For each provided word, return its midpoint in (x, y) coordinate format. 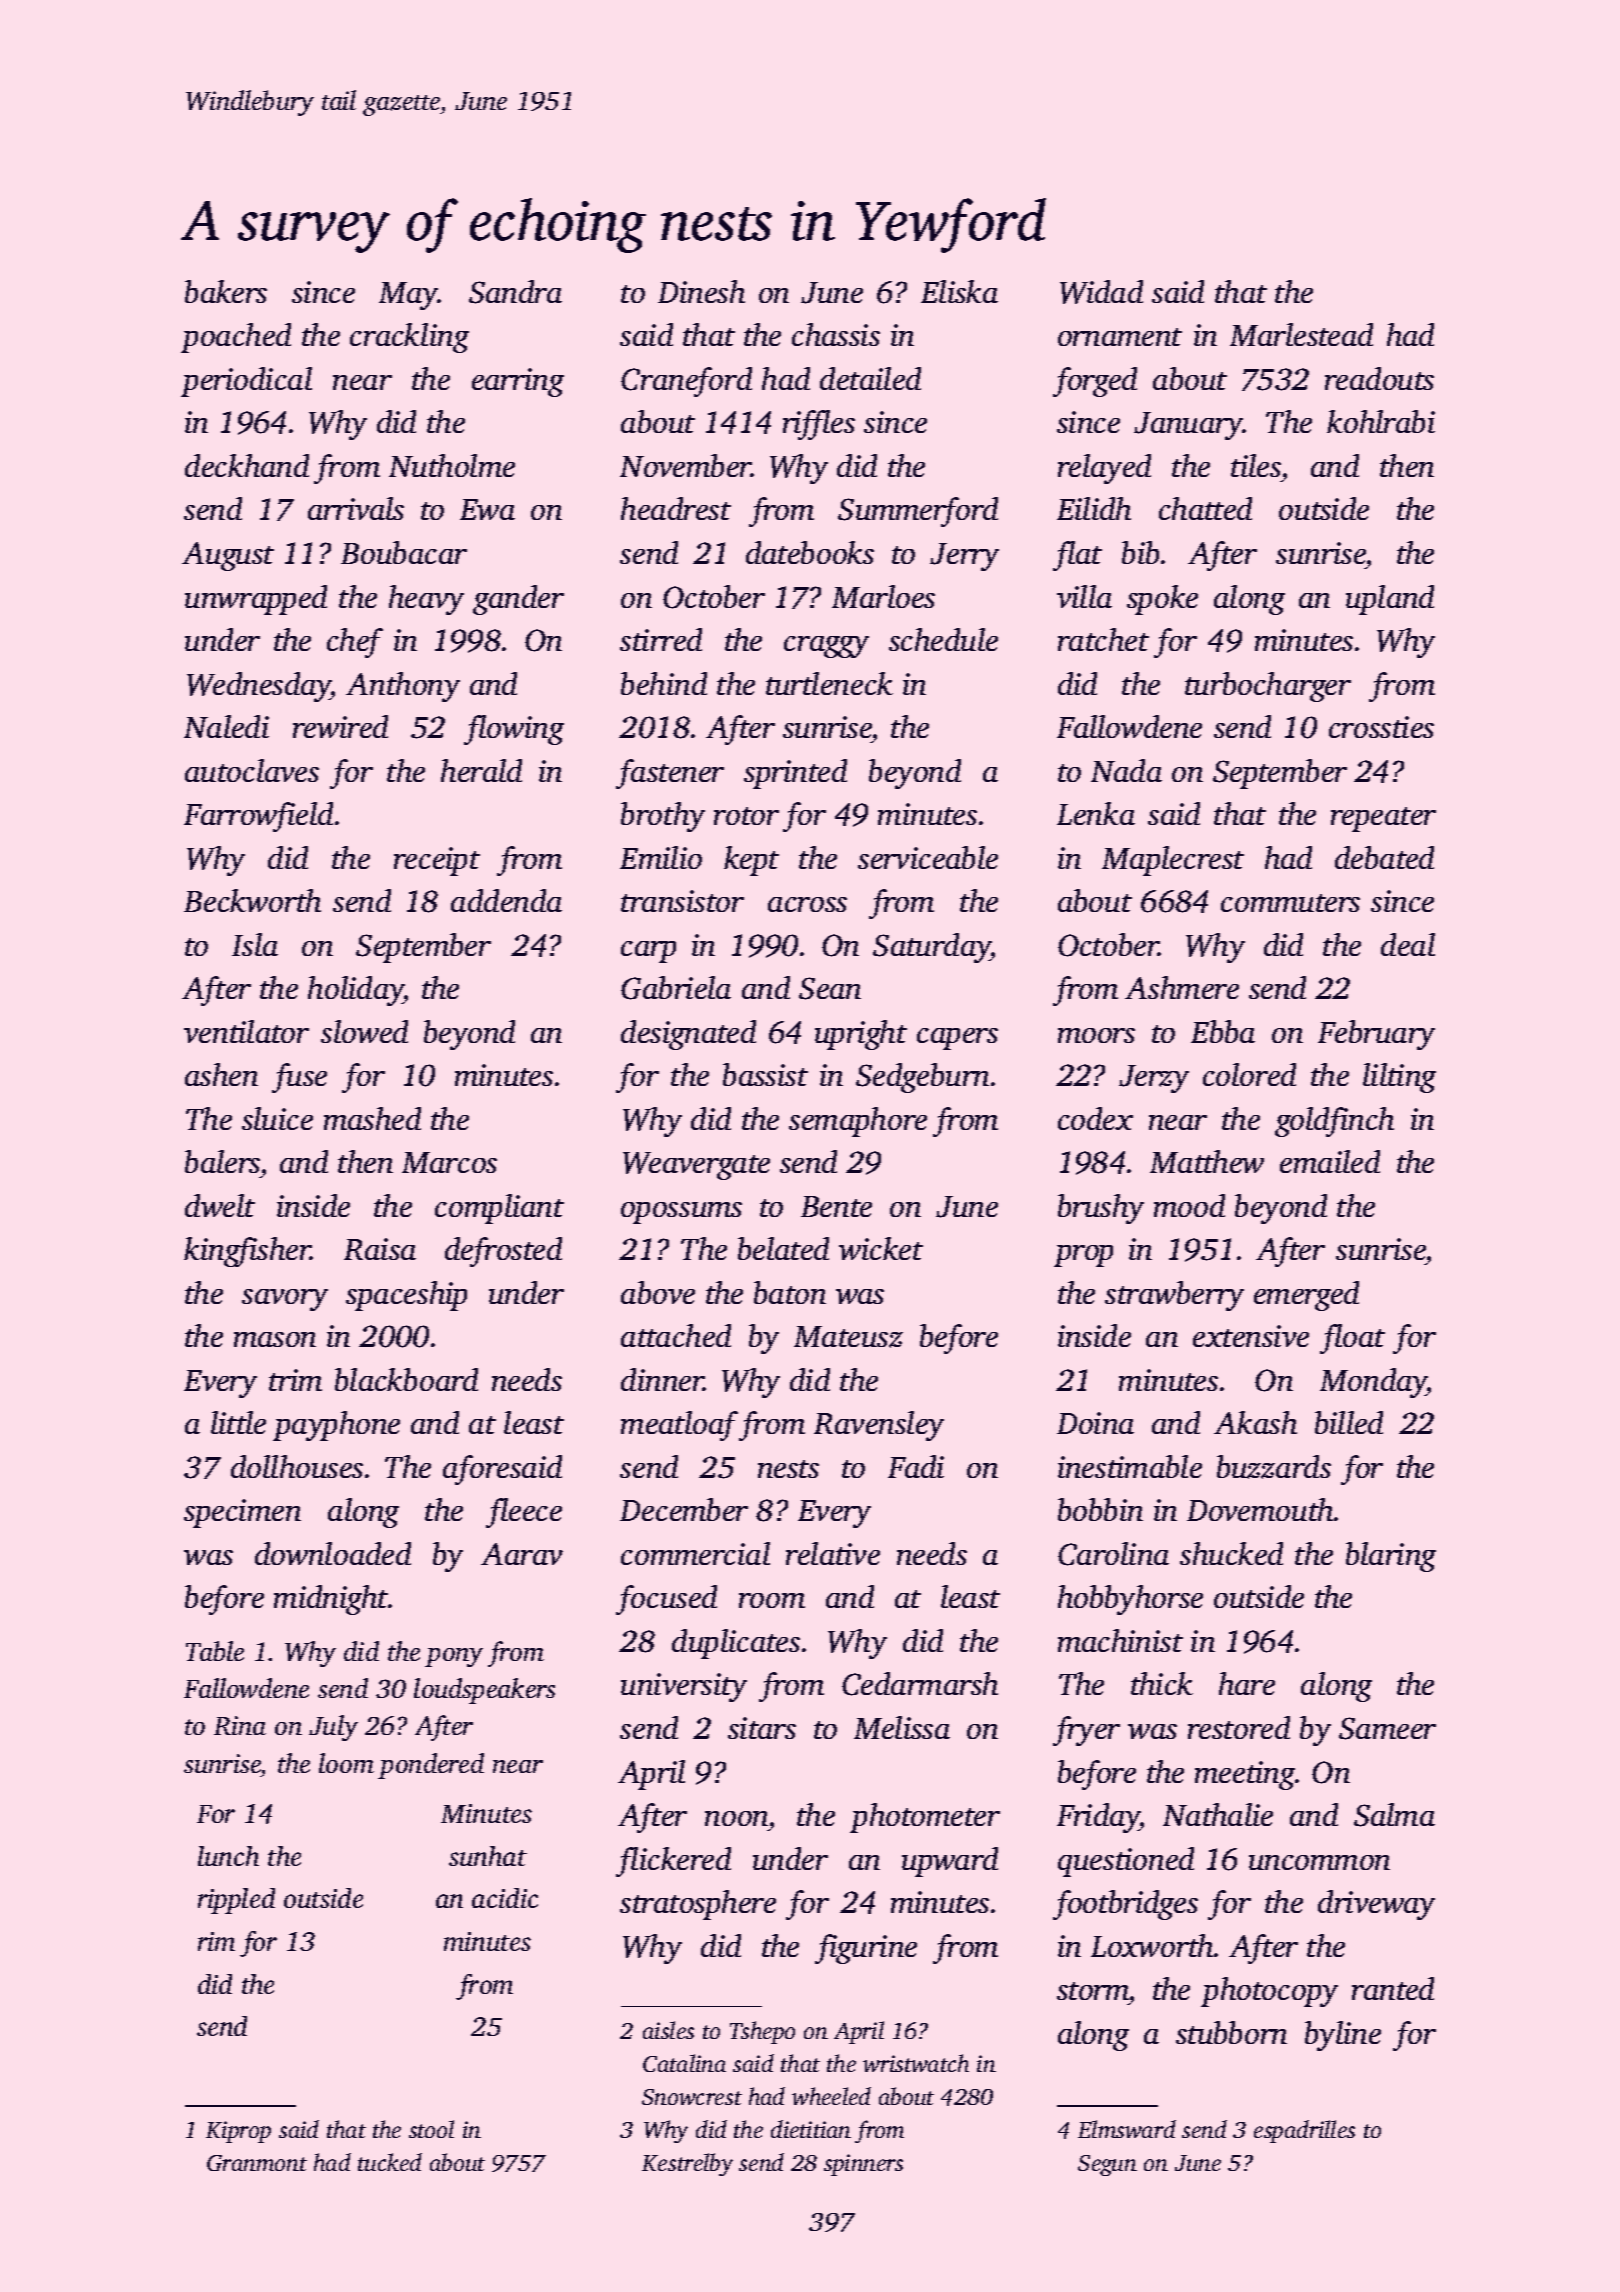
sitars (762, 1728)
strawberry (1174, 1296)
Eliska (959, 291)
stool (431, 2129)
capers (957, 1039)
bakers (226, 291)
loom (346, 1763)
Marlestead (1301, 334)
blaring (1391, 1557)
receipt (437, 861)
